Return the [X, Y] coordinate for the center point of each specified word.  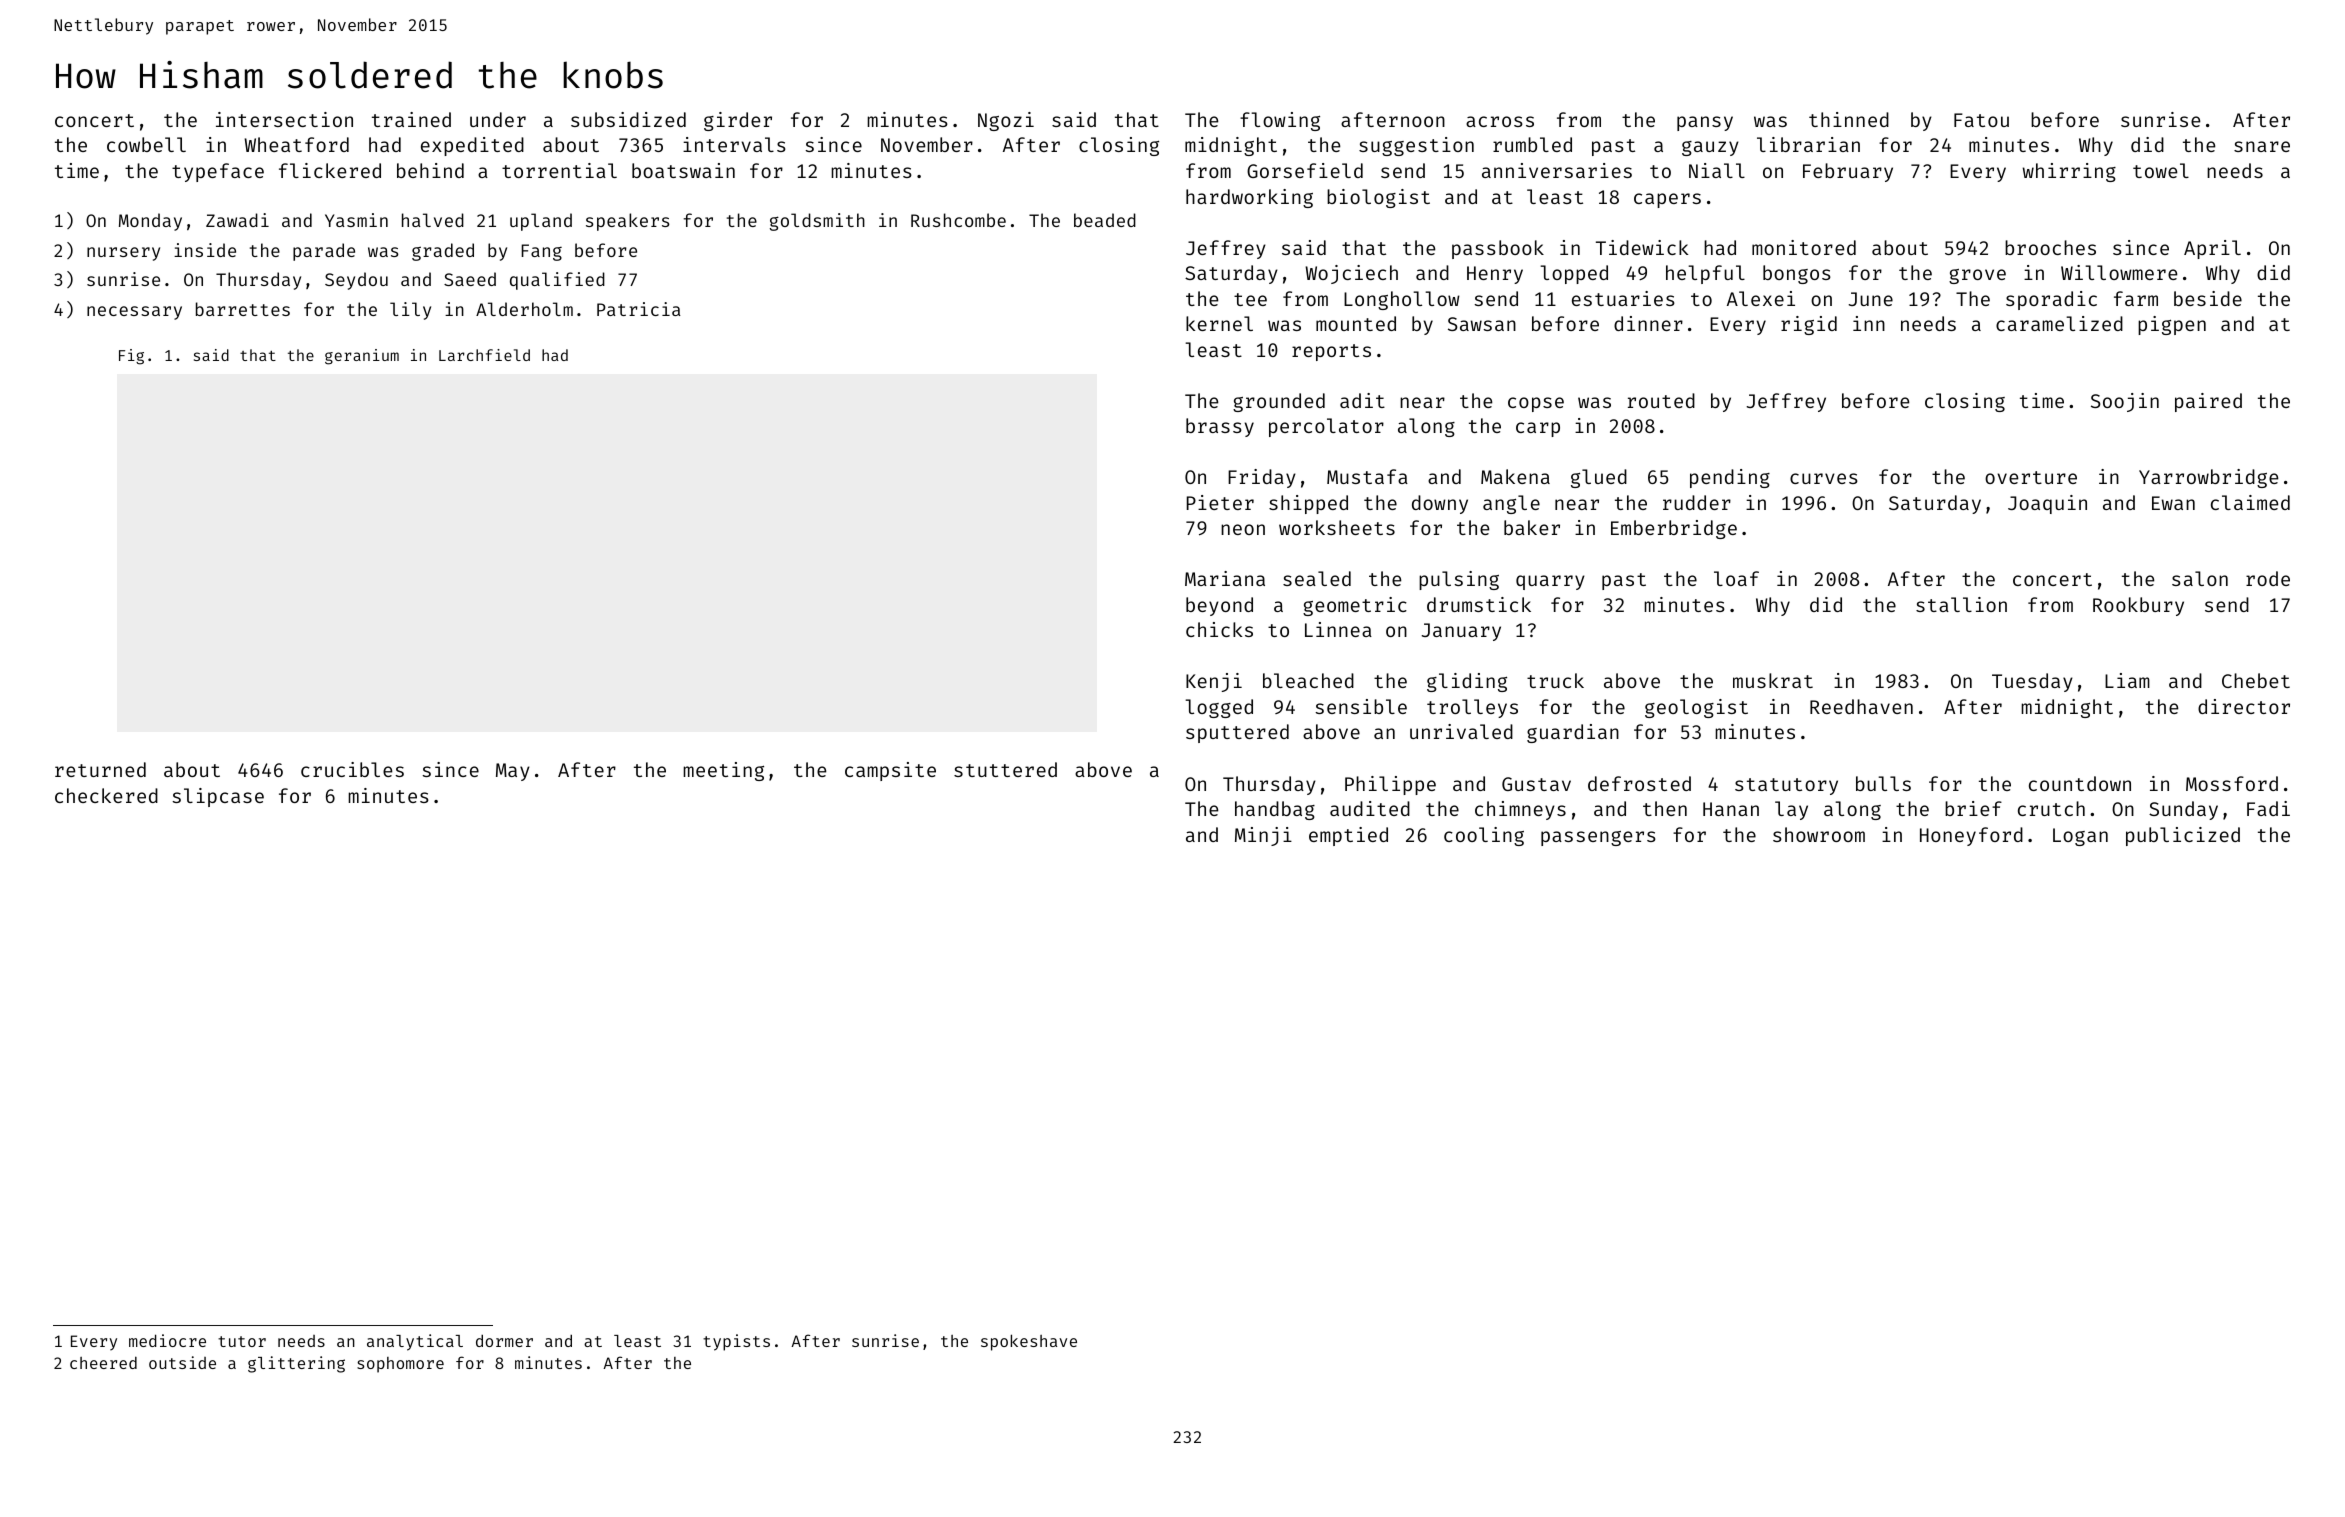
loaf [1736, 578]
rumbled [1532, 144]
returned [100, 769]
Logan [2080, 837]
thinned [1849, 119]
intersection [284, 119]
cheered [103, 1362]
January [1461, 632]
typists [736, 1342]
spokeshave [1029, 1342]
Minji [1263, 836]
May [513, 772]
